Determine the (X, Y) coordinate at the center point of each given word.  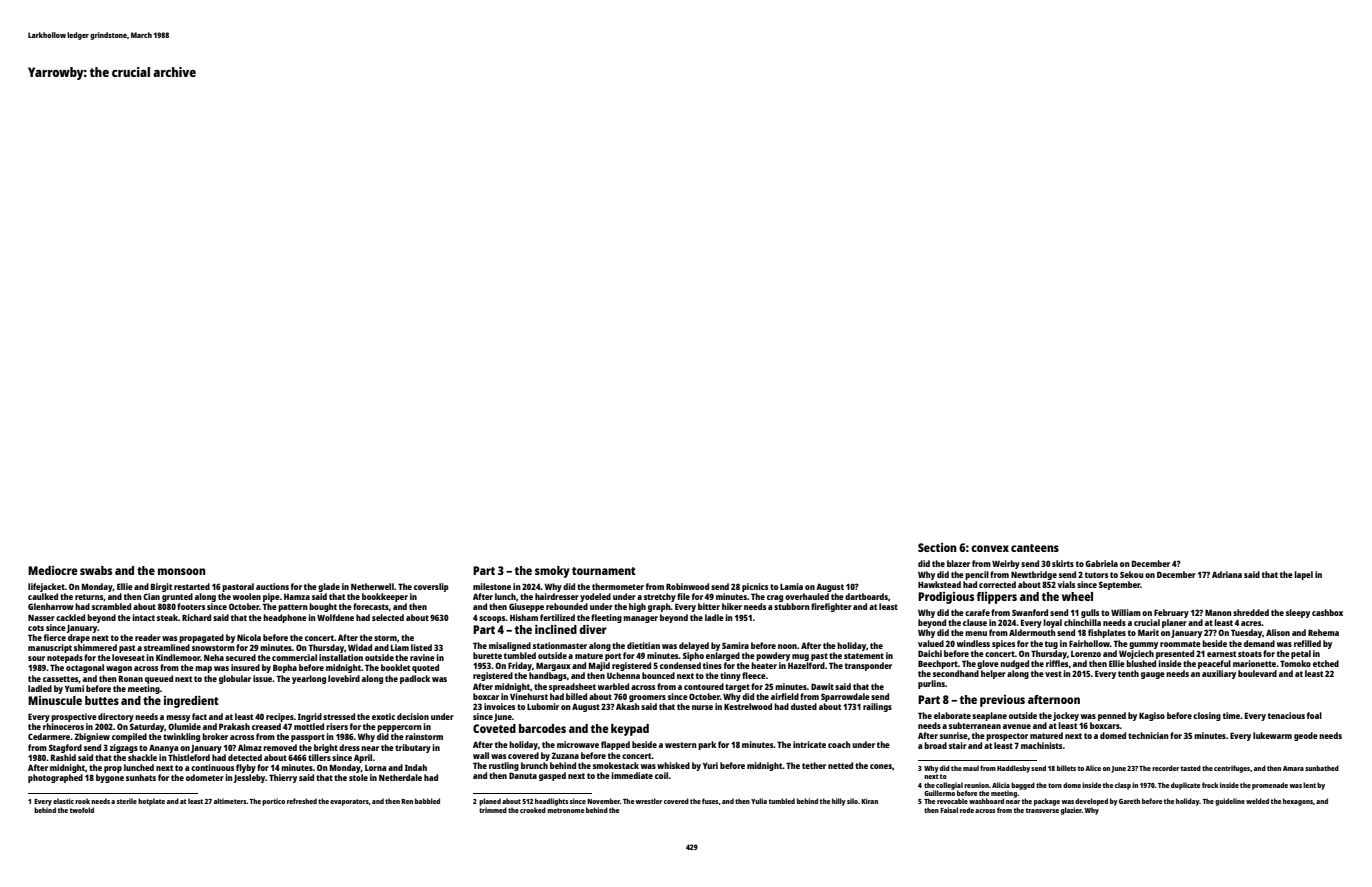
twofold (82, 810)
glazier (1071, 811)
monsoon (182, 571)
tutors (1096, 575)
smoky (552, 572)
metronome (565, 810)
